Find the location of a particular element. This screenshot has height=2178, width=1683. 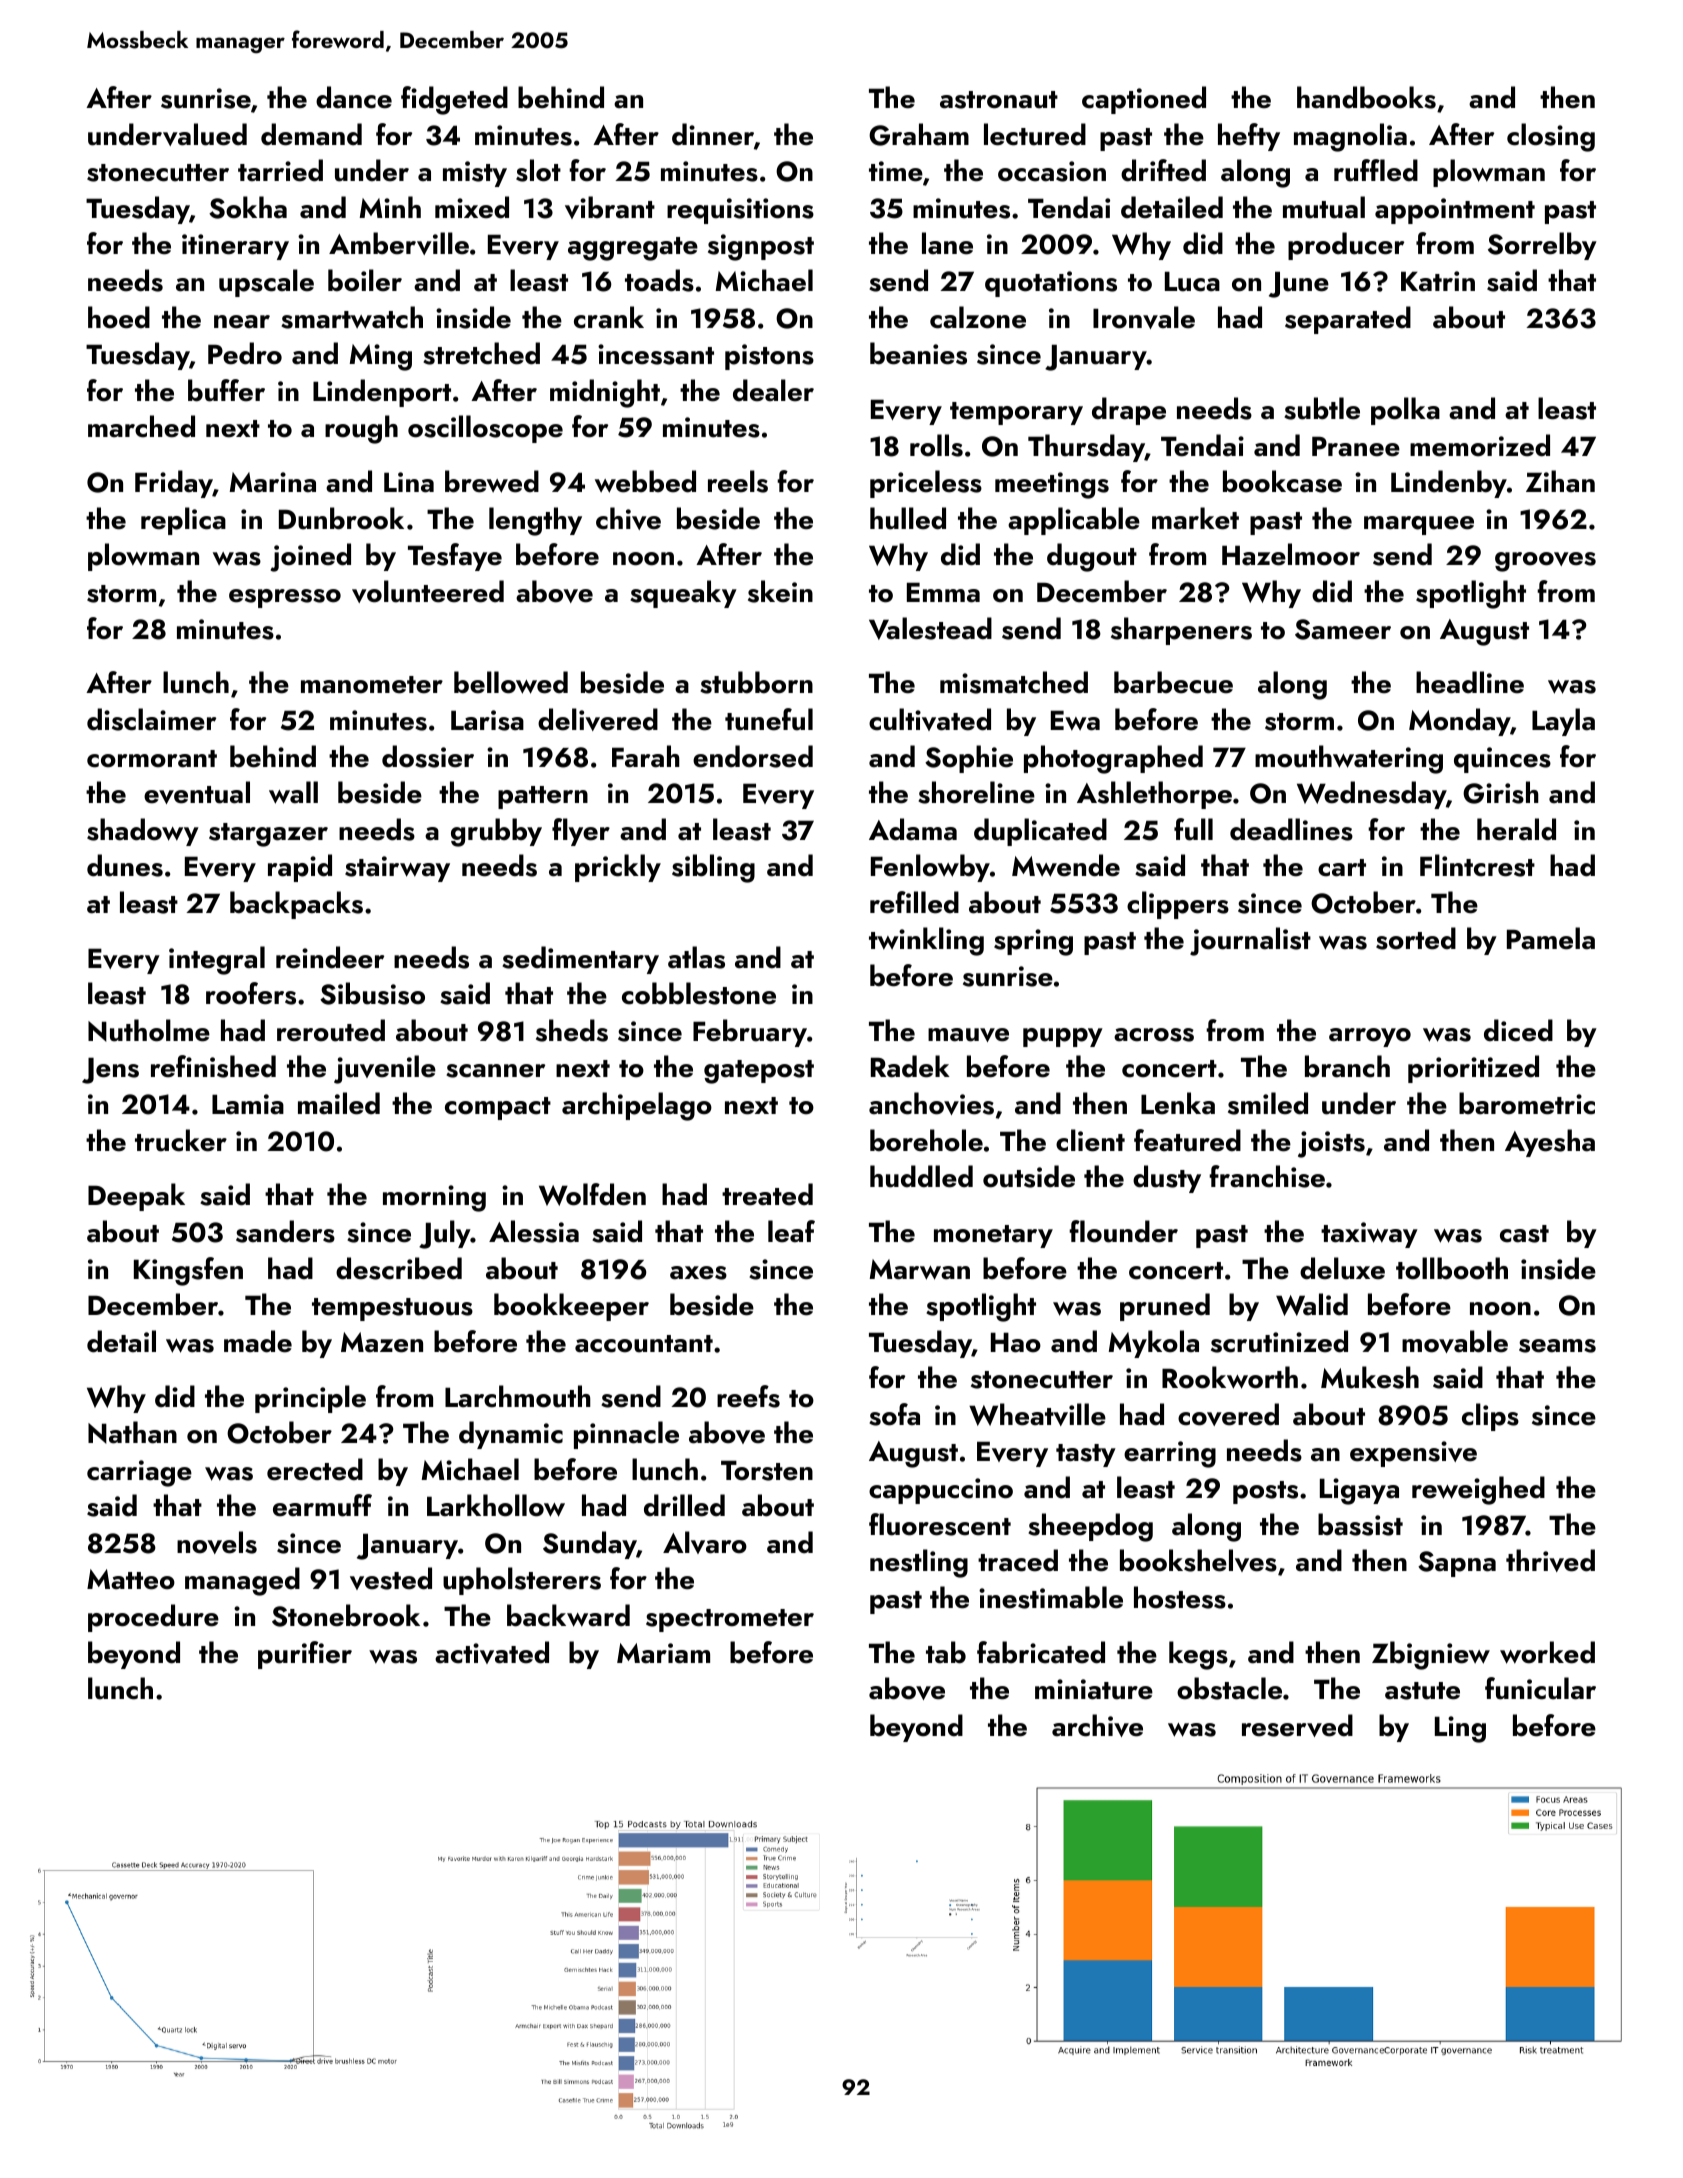

astronaut is located at coordinates (999, 100).
